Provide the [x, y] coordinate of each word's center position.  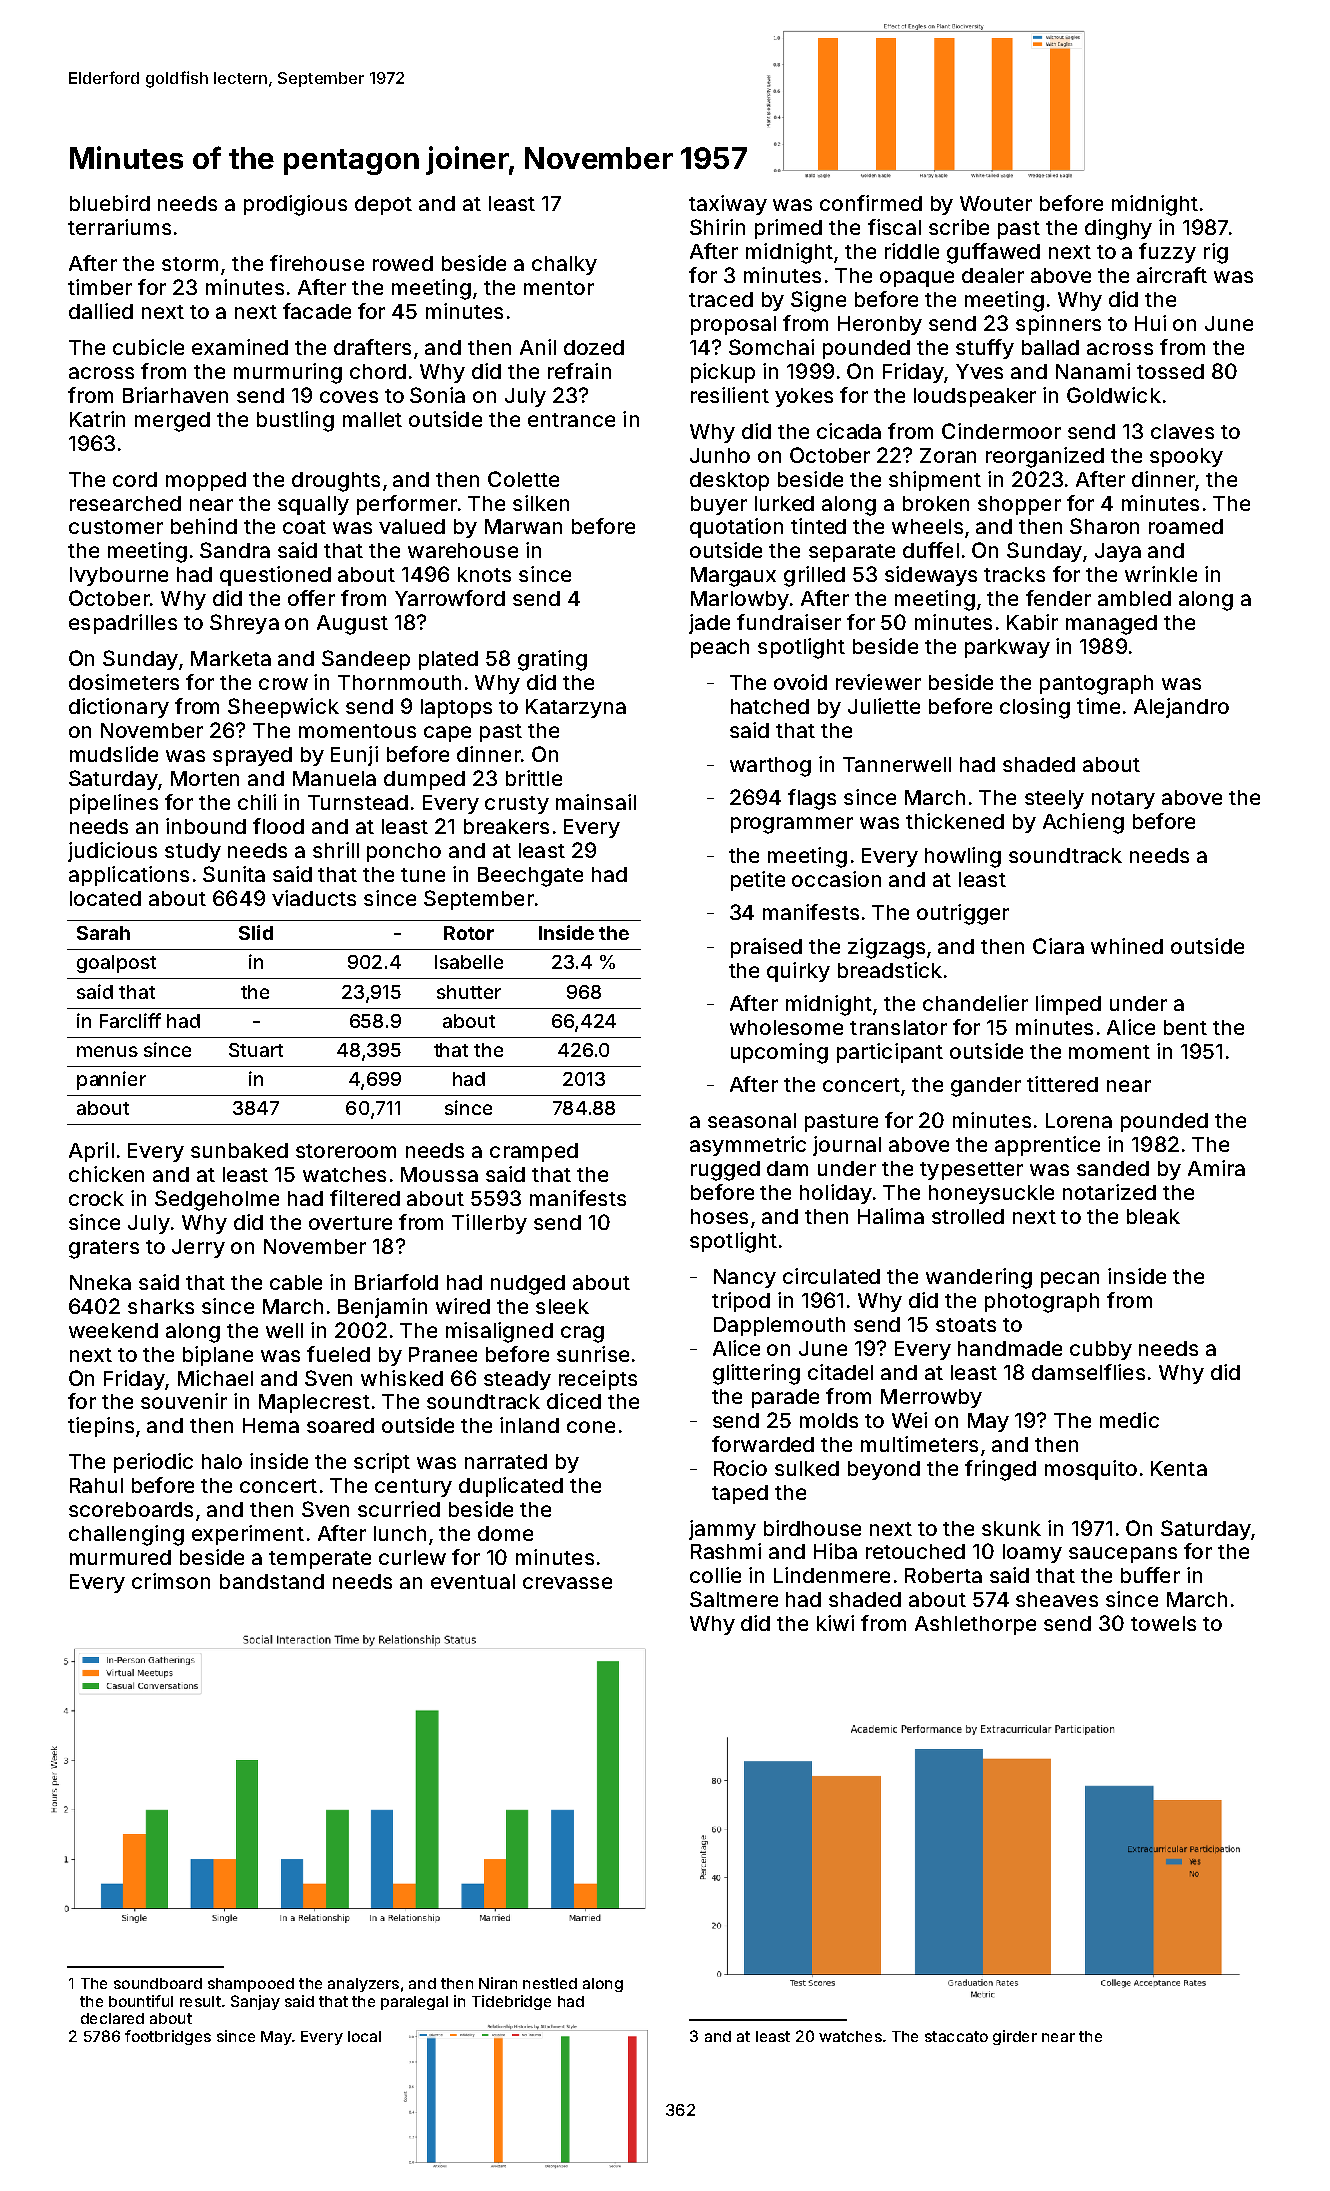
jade [709, 624]
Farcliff [130, 1020]
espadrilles [123, 624]
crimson [171, 1581]
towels [1163, 1623]
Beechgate [530, 877]
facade [317, 311]
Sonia [437, 395]
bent [1185, 1027]
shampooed [251, 1985]
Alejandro [1181, 708]
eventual [473, 1581]
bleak [1153, 1216]
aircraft [1172, 275]
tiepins [101, 1427]
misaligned [499, 1332]
